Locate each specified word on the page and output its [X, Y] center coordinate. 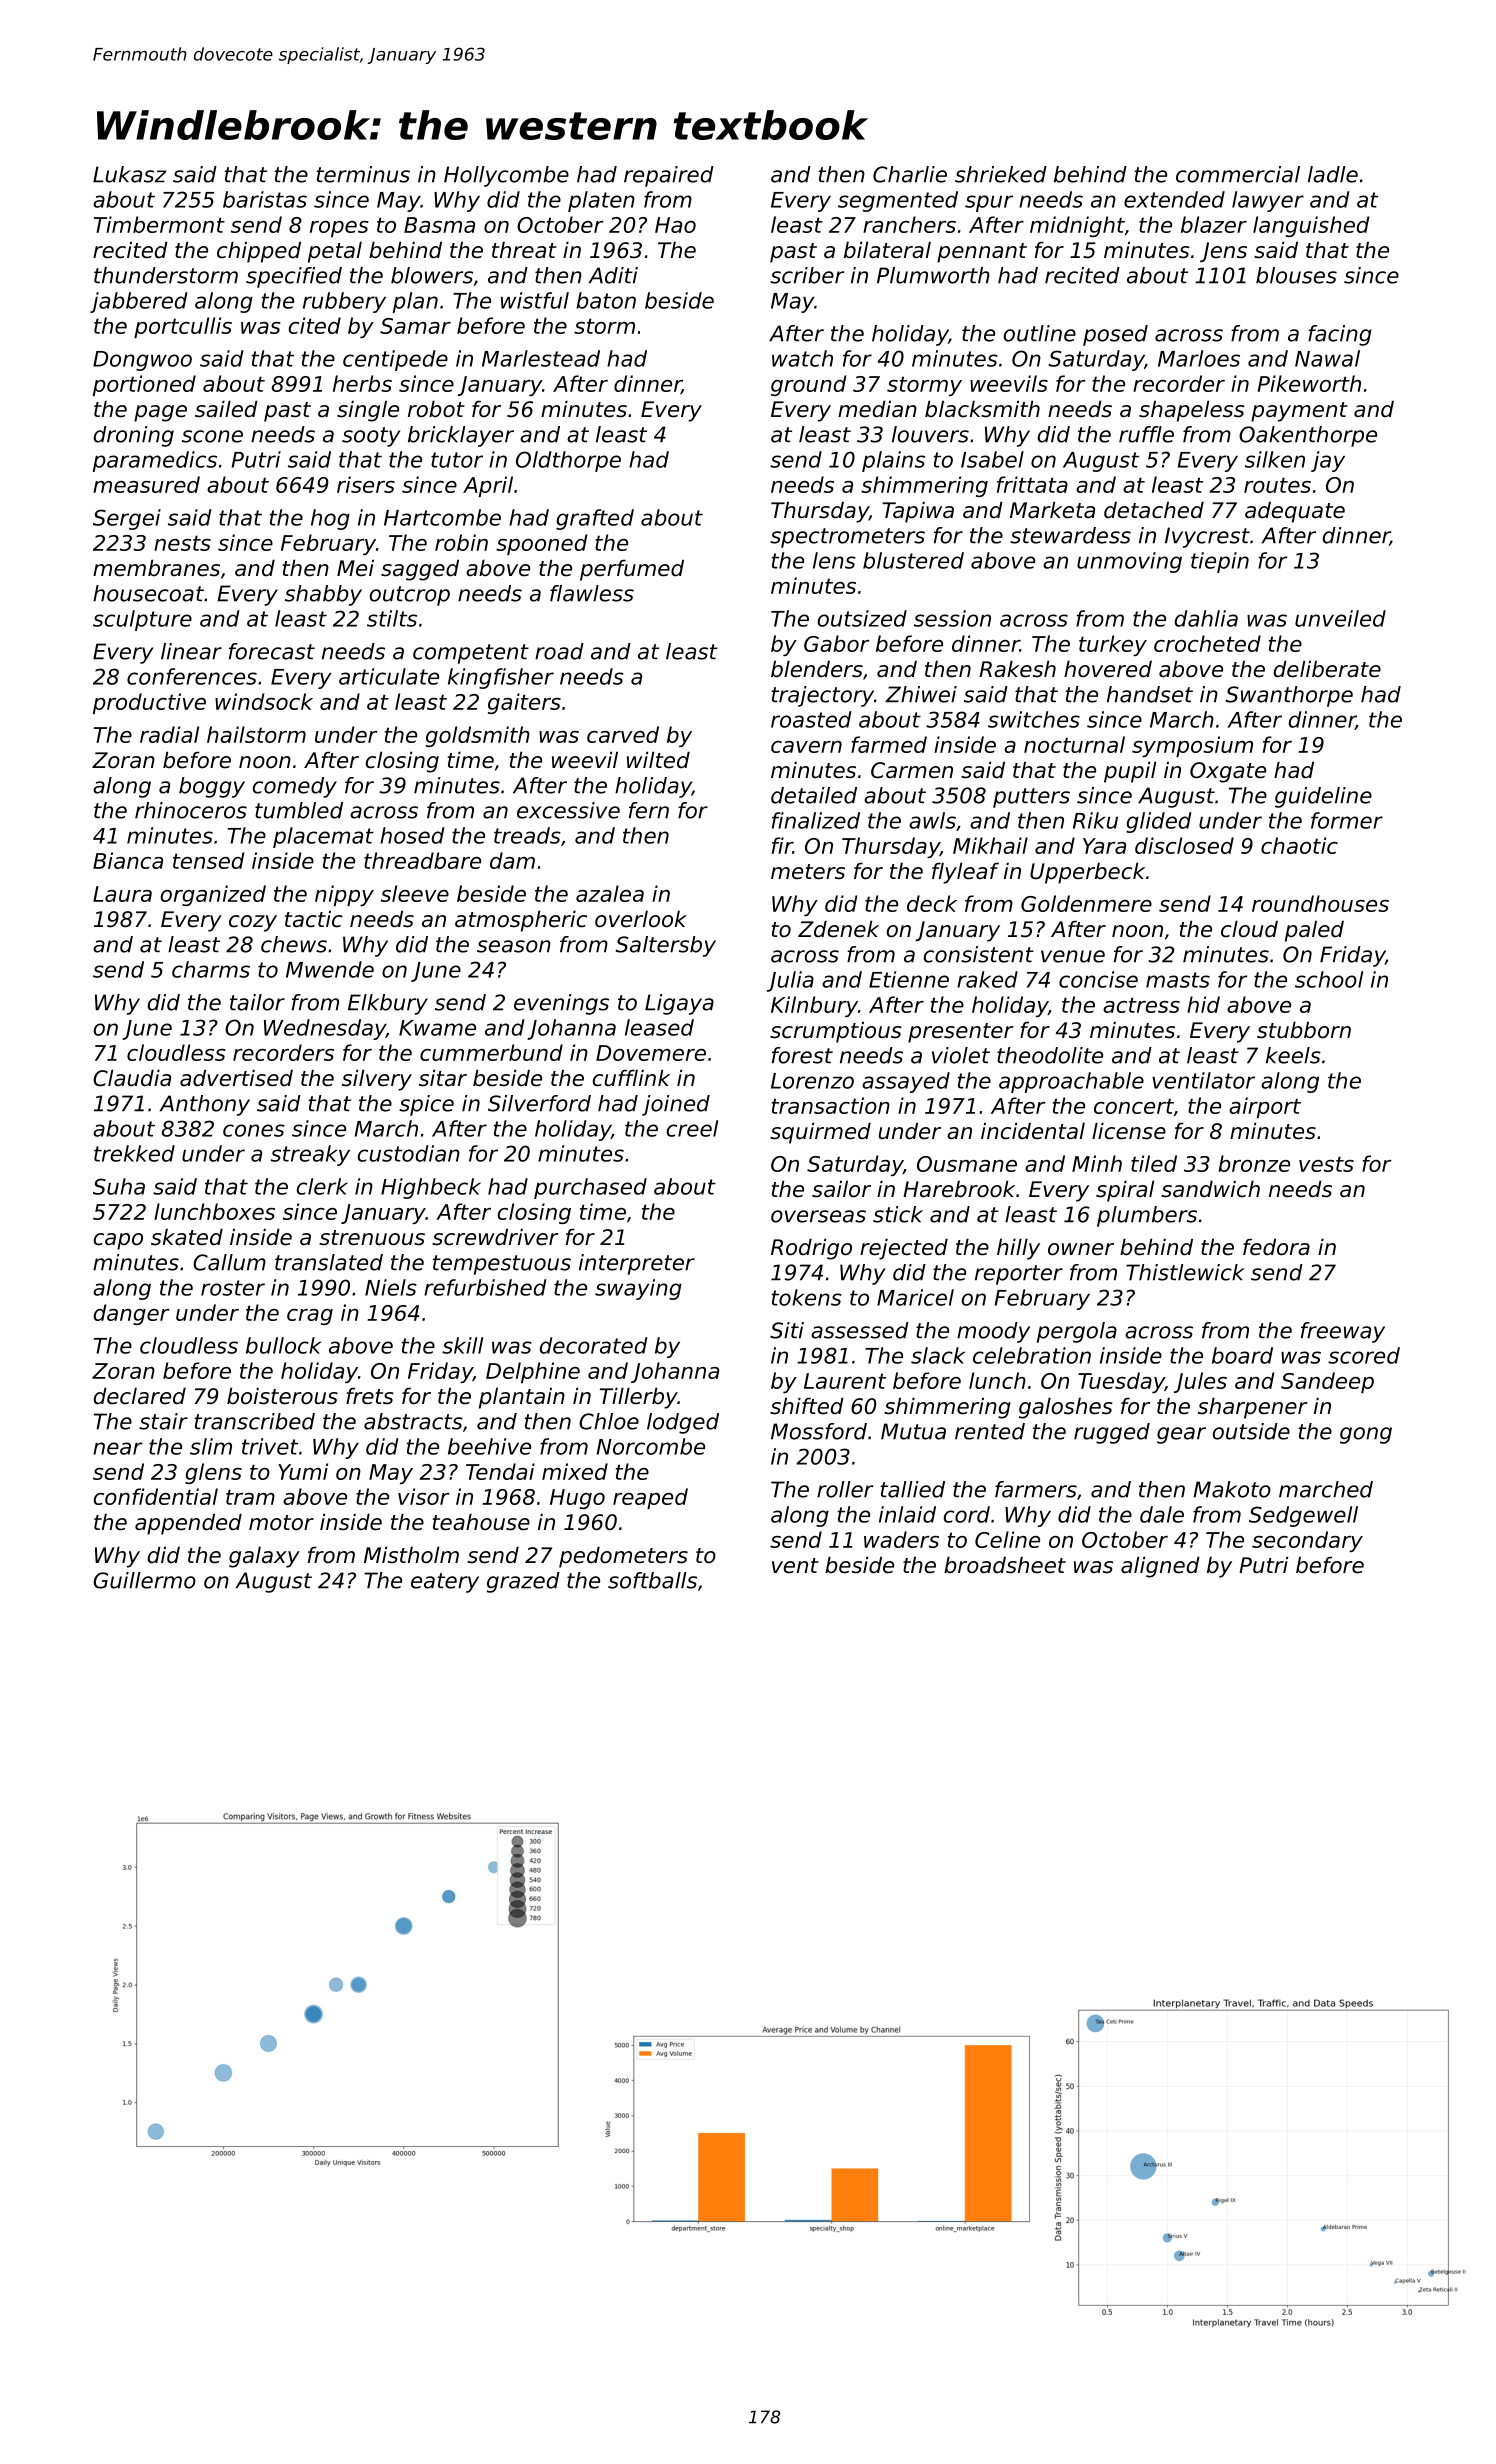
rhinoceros [191, 810]
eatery [445, 1583]
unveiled [1340, 618]
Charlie [910, 174]
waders [901, 1539]
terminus [363, 174]
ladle [1333, 174]
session [952, 618]
